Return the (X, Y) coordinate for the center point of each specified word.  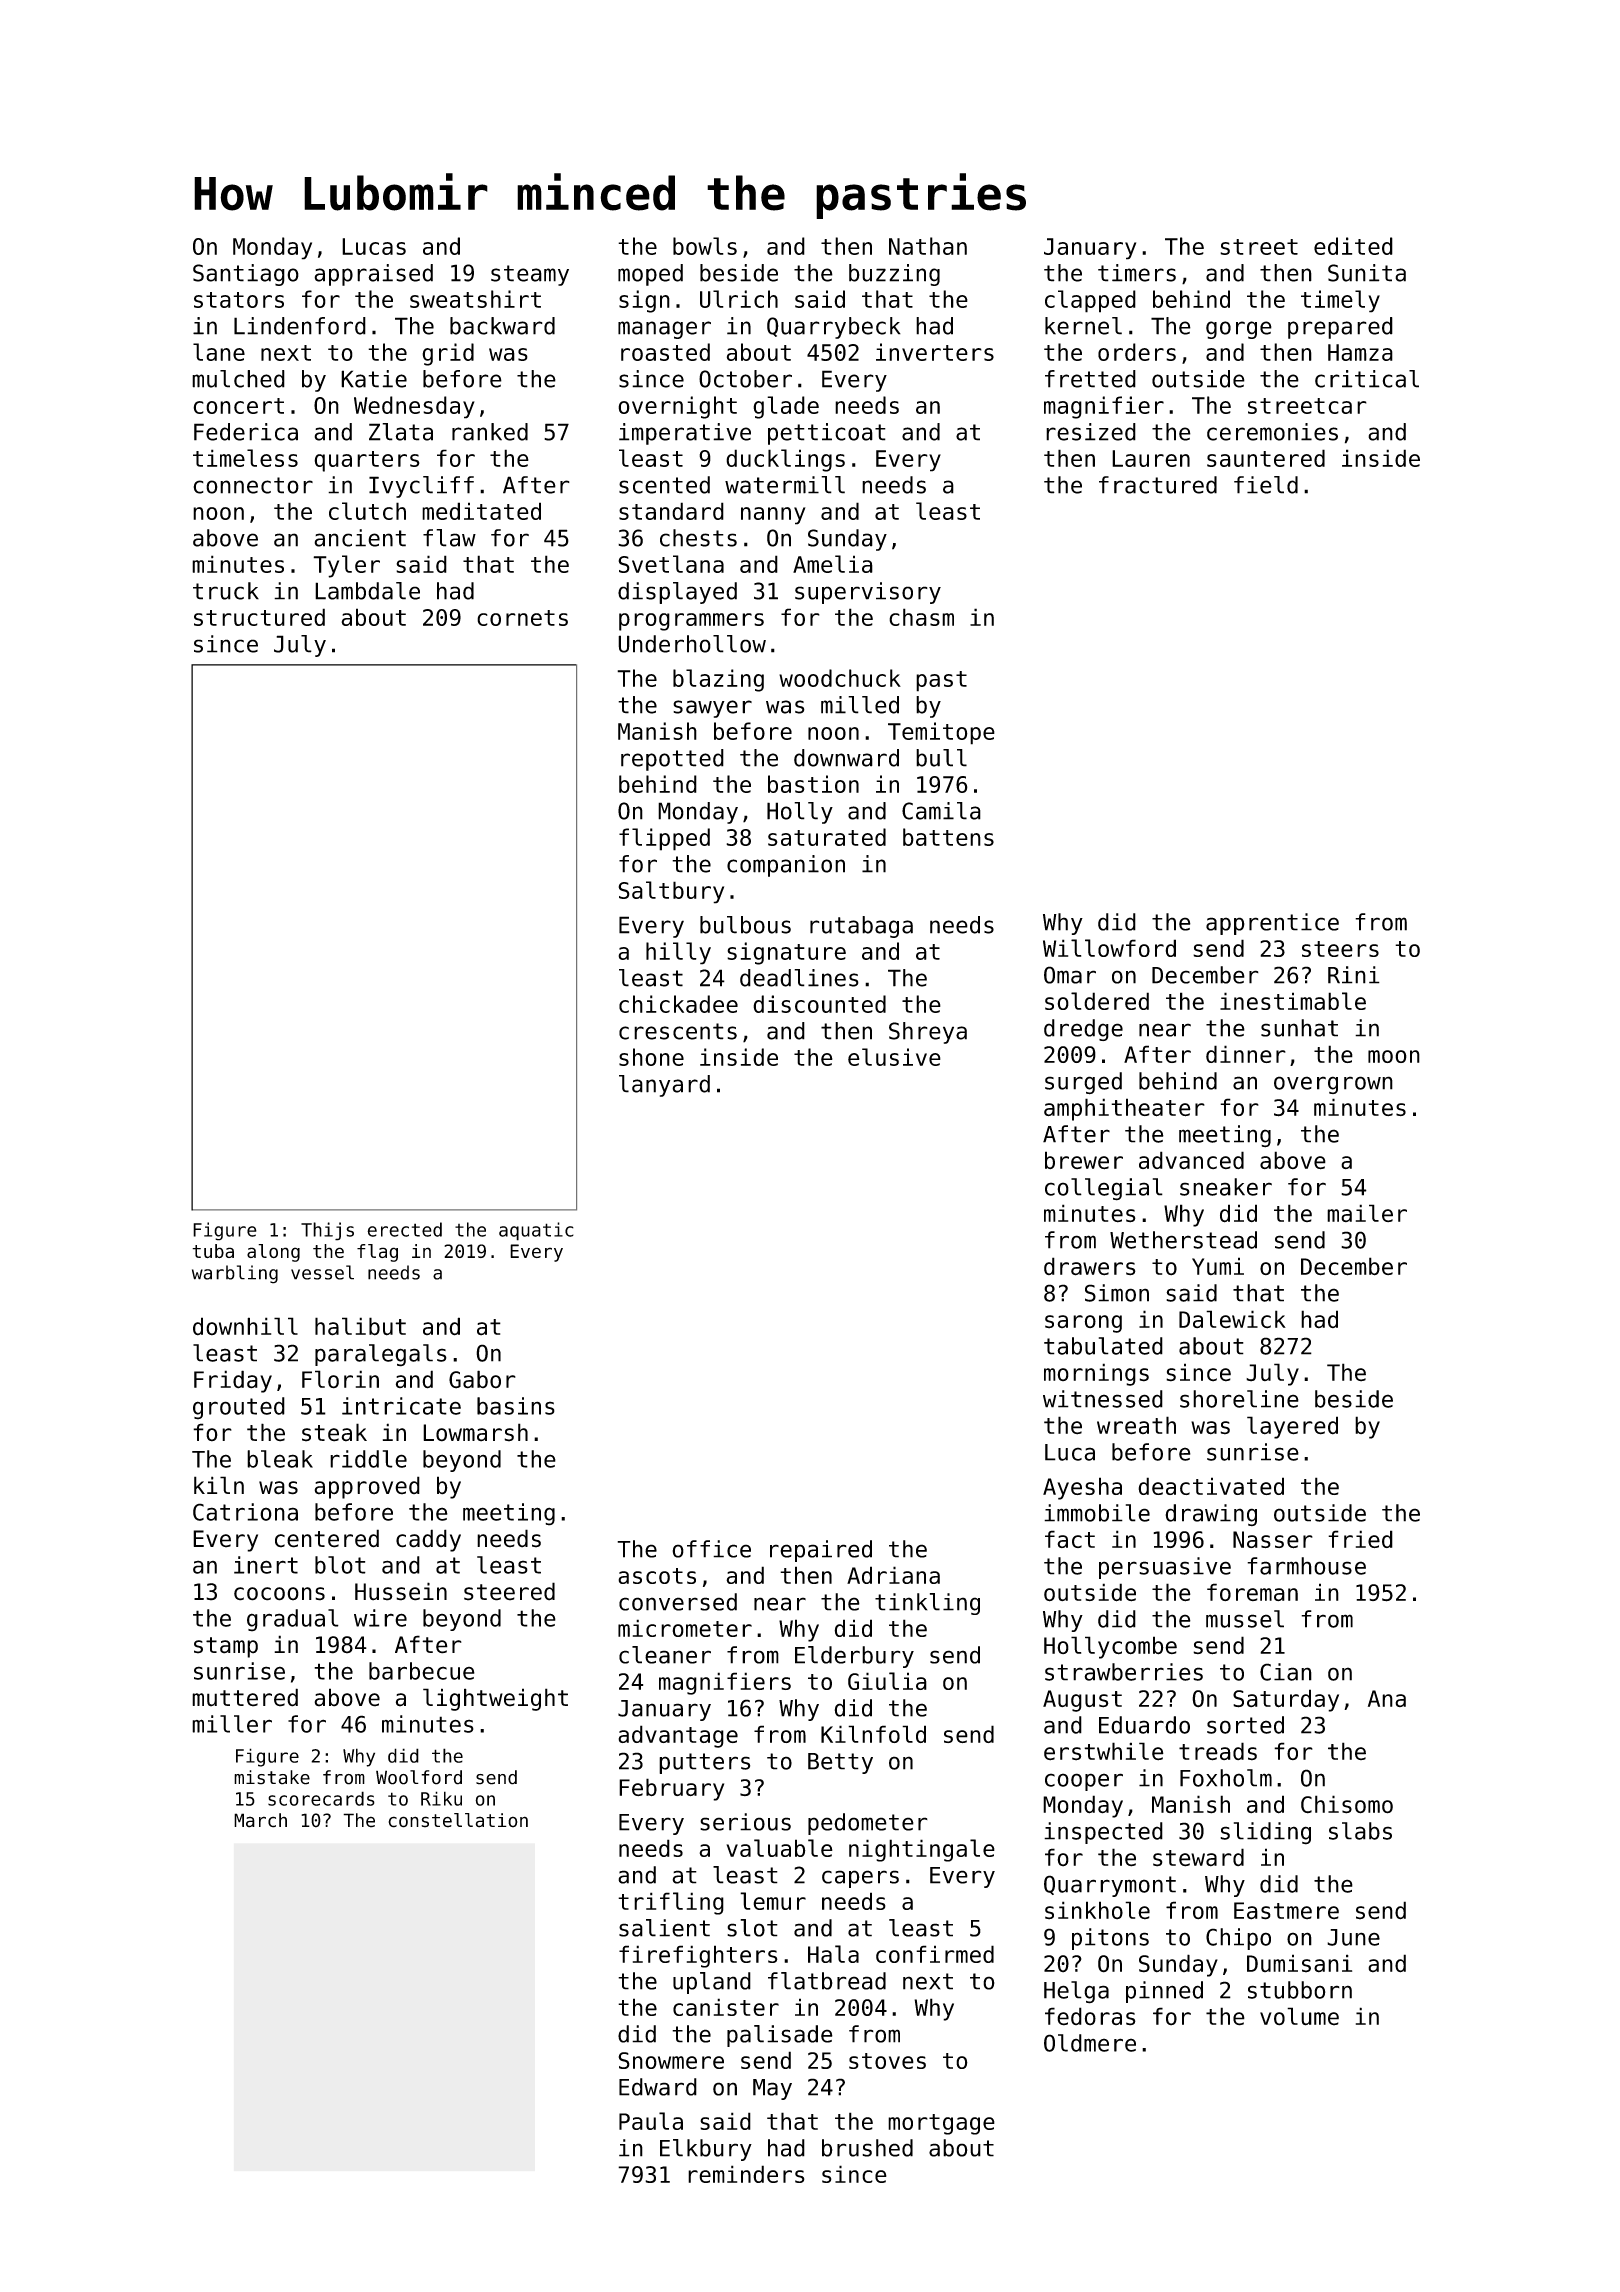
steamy (530, 275)
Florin (340, 1379)
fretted (1090, 379)
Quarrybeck (834, 328)
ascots (657, 1576)
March (260, 1820)
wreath (1136, 1425)
